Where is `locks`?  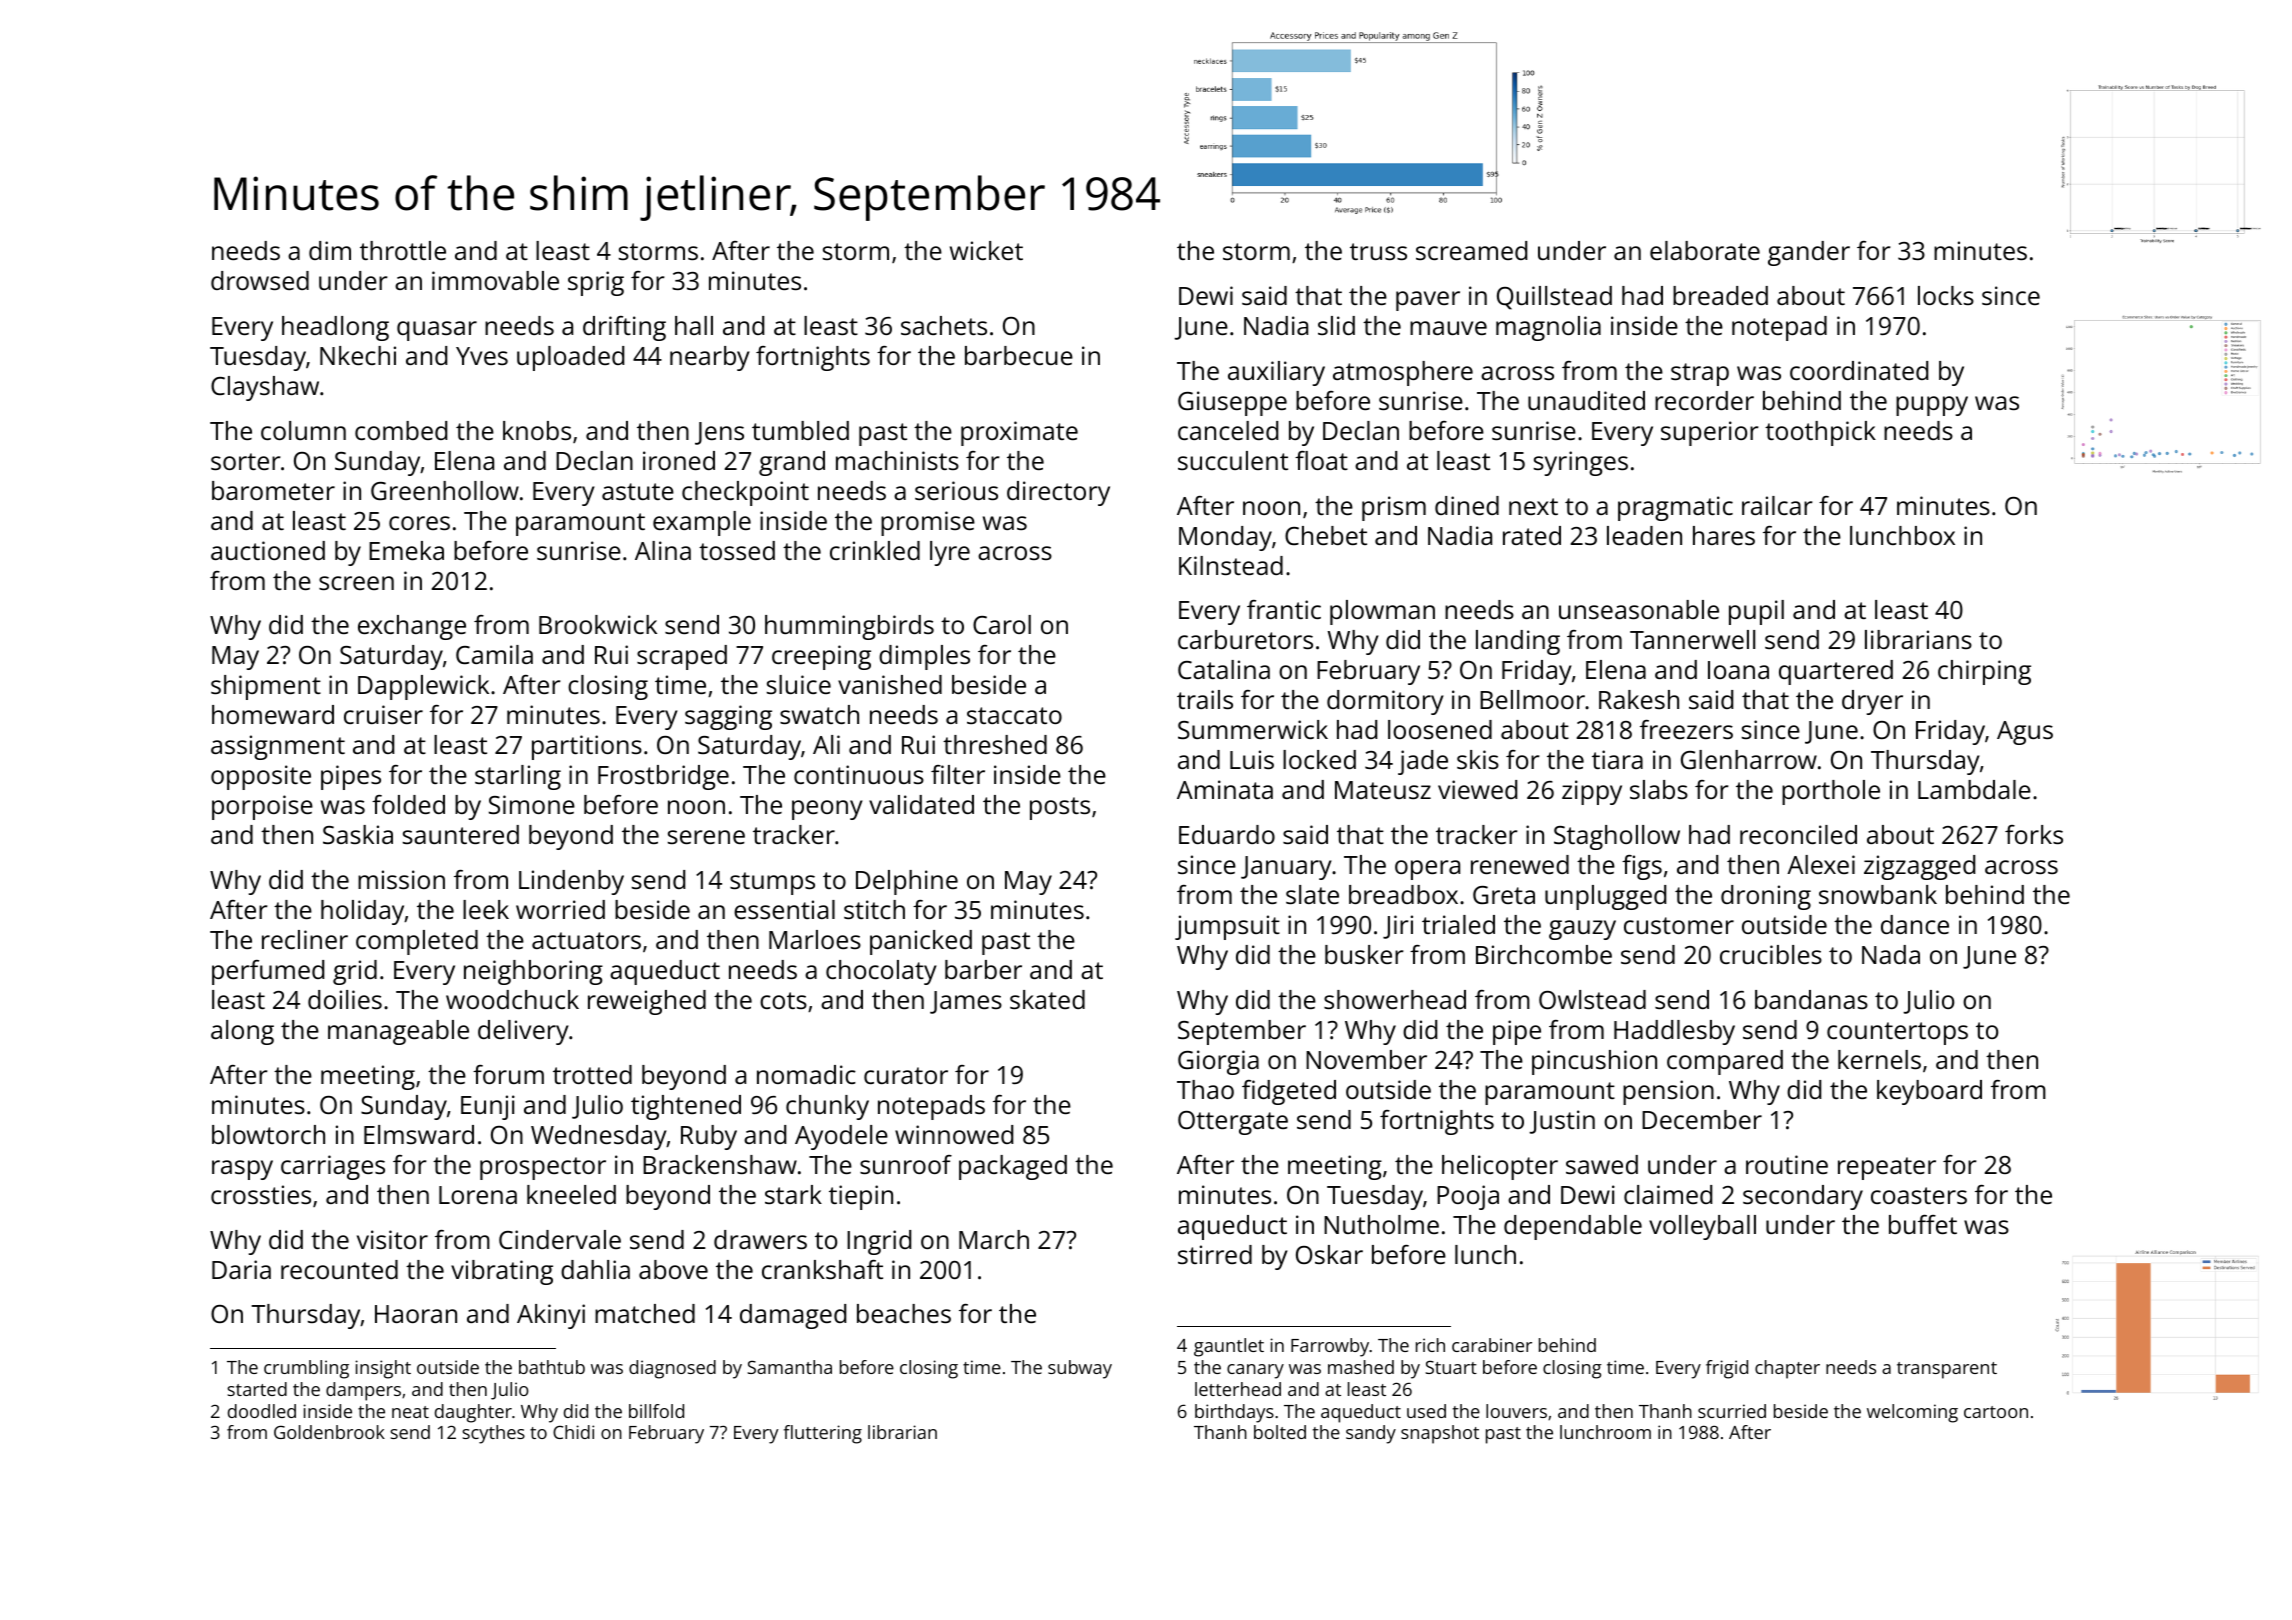
locks is located at coordinates (1946, 295).
